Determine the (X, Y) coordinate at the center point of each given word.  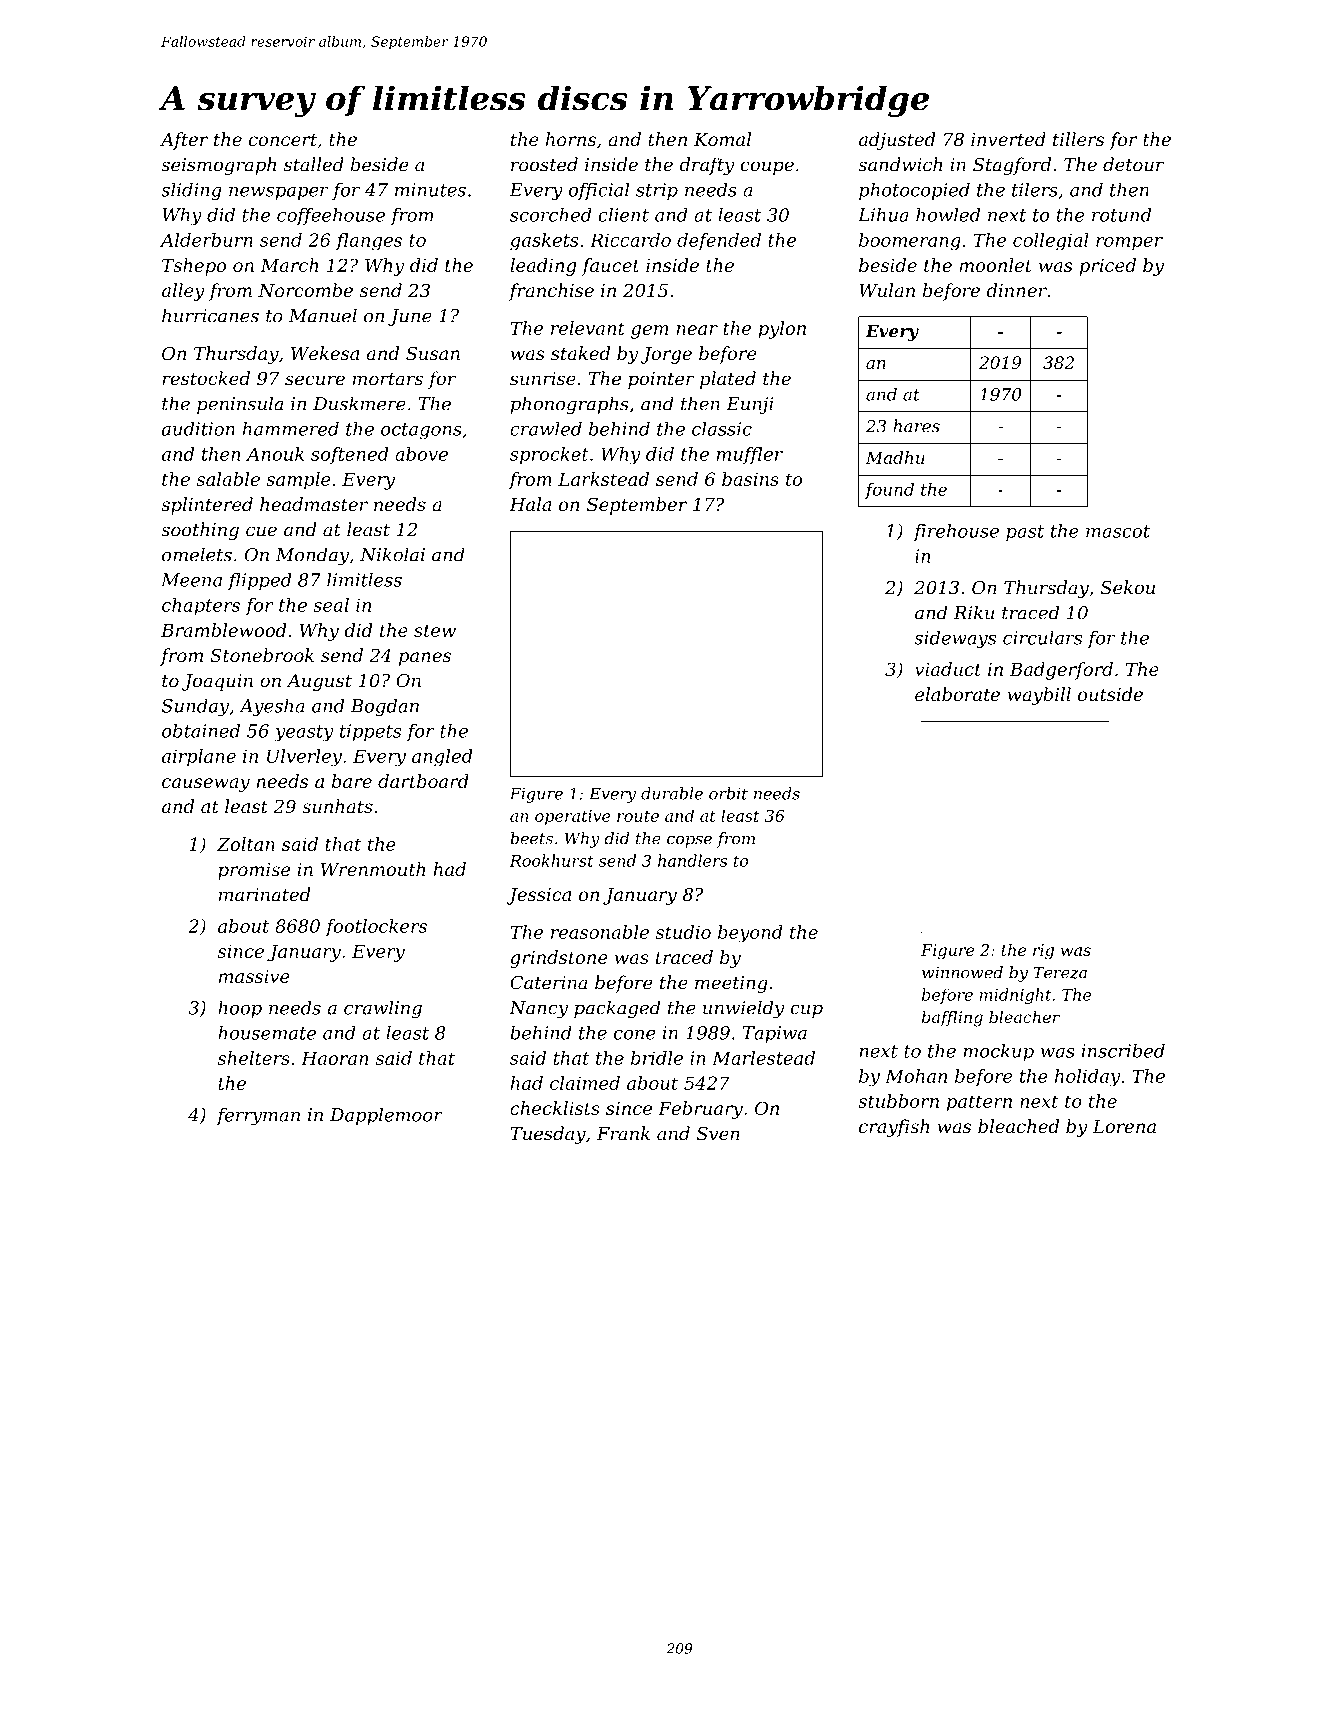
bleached (1018, 1126)
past (1025, 533)
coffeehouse (331, 216)
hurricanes (210, 315)
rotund (1121, 215)
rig (1043, 952)
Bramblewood (224, 630)
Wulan (887, 290)
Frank (623, 1133)
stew (435, 630)
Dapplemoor (386, 1116)
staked (580, 353)
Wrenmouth (373, 869)
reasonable (600, 932)
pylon (782, 330)
